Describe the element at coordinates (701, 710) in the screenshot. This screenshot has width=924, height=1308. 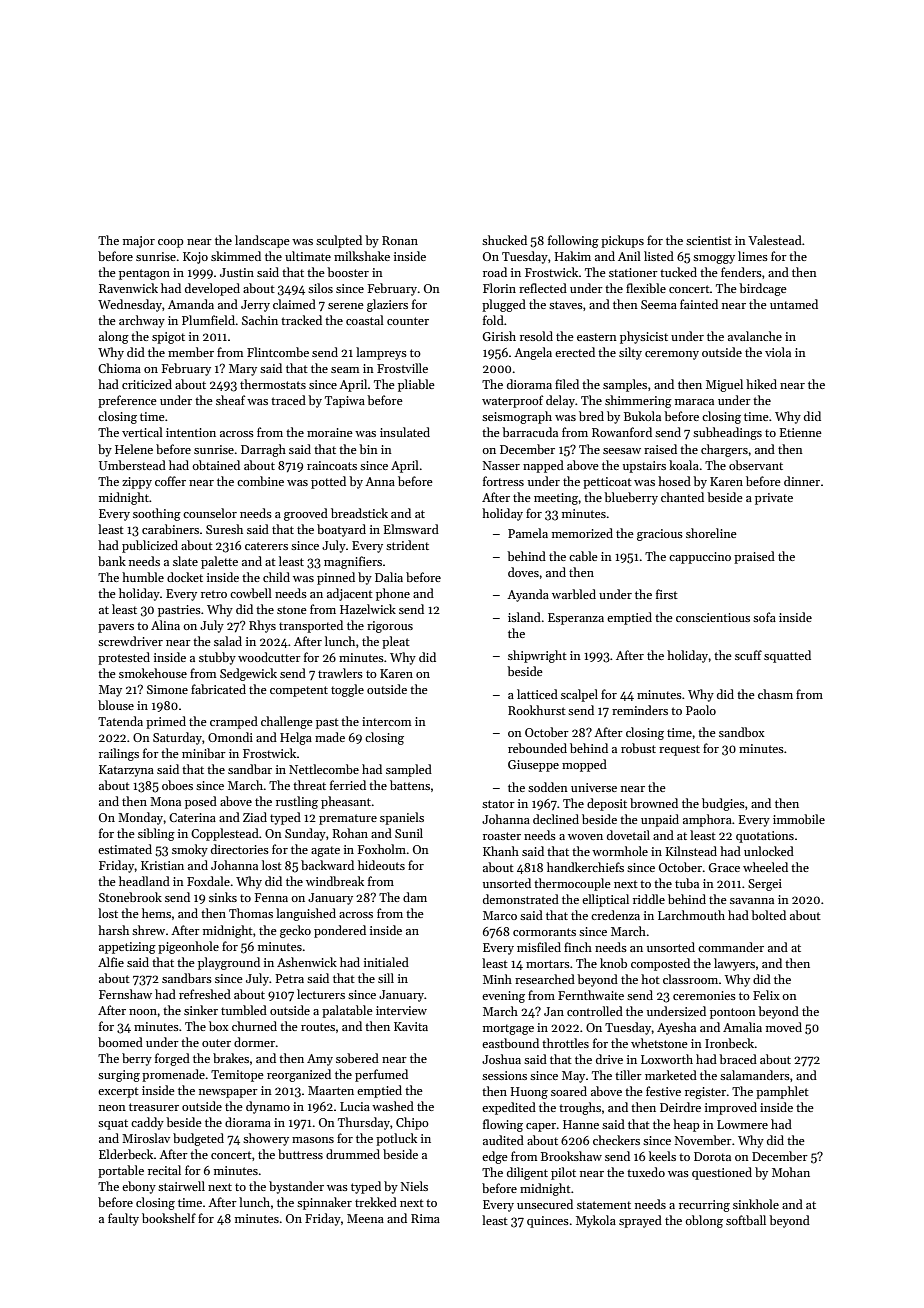
I see `Paolo` at that location.
